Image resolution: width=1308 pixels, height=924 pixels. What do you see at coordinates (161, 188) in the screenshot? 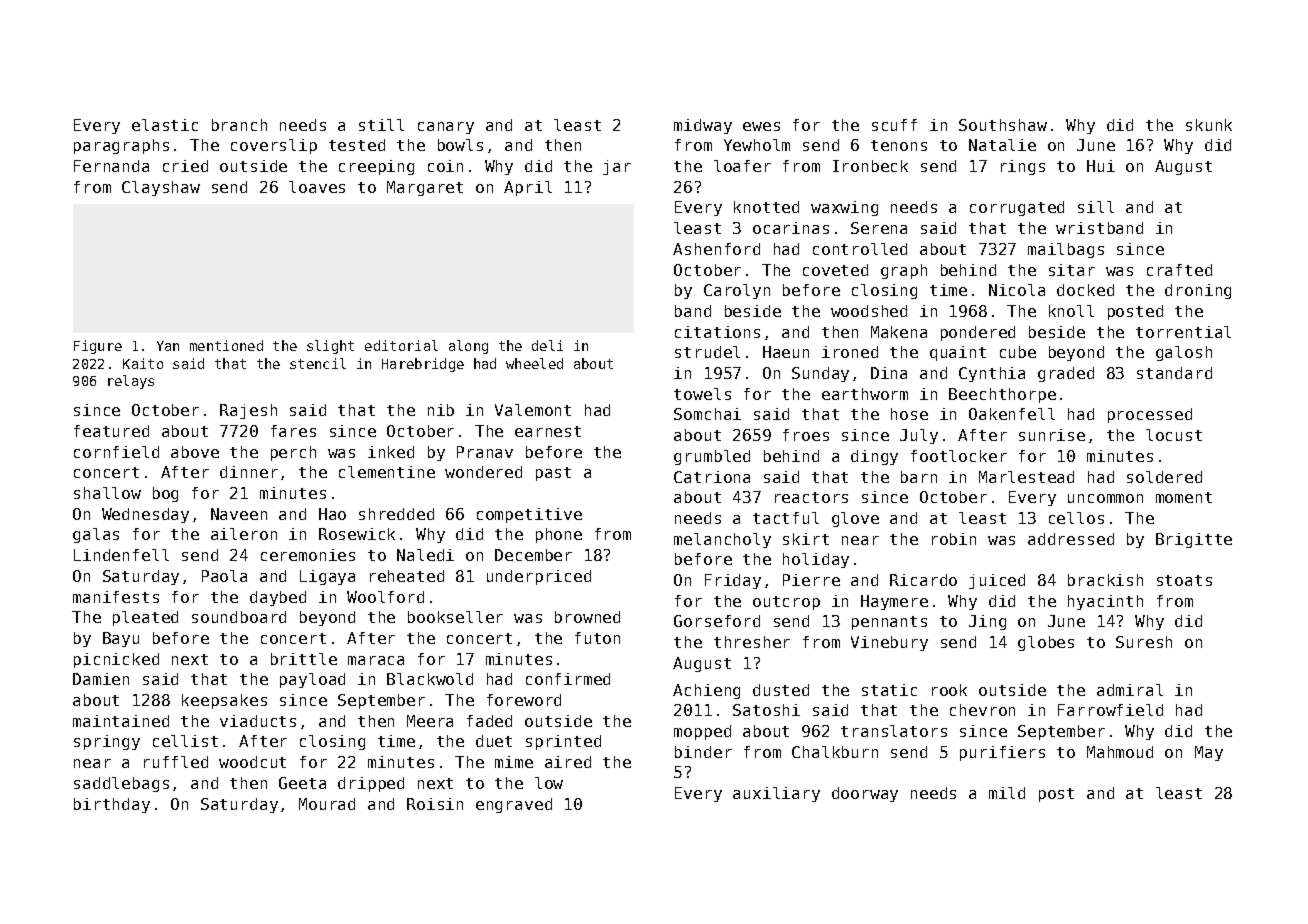
I see `Clayshaw` at bounding box center [161, 188].
